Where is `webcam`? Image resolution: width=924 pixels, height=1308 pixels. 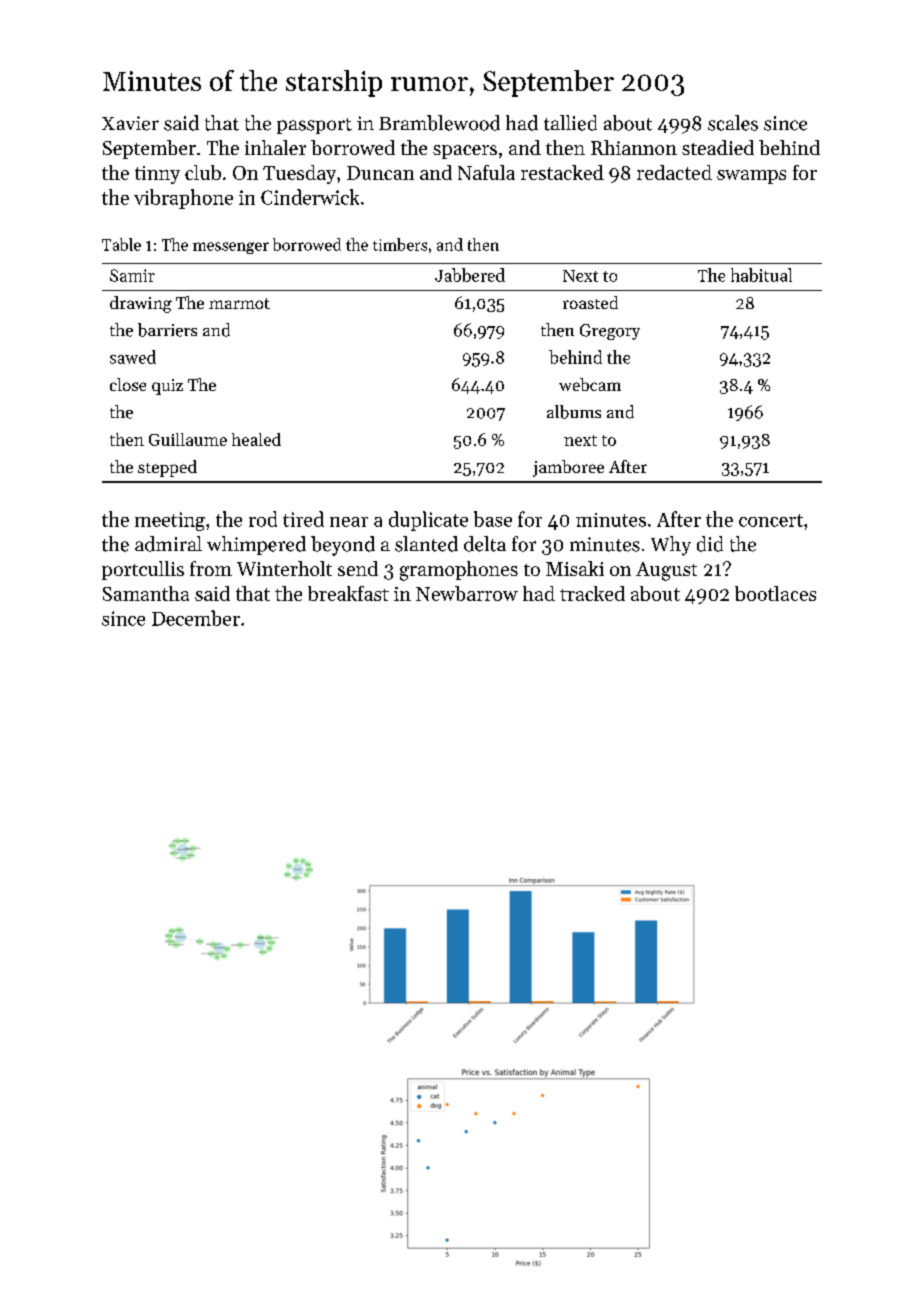
webcam is located at coordinates (590, 384).
